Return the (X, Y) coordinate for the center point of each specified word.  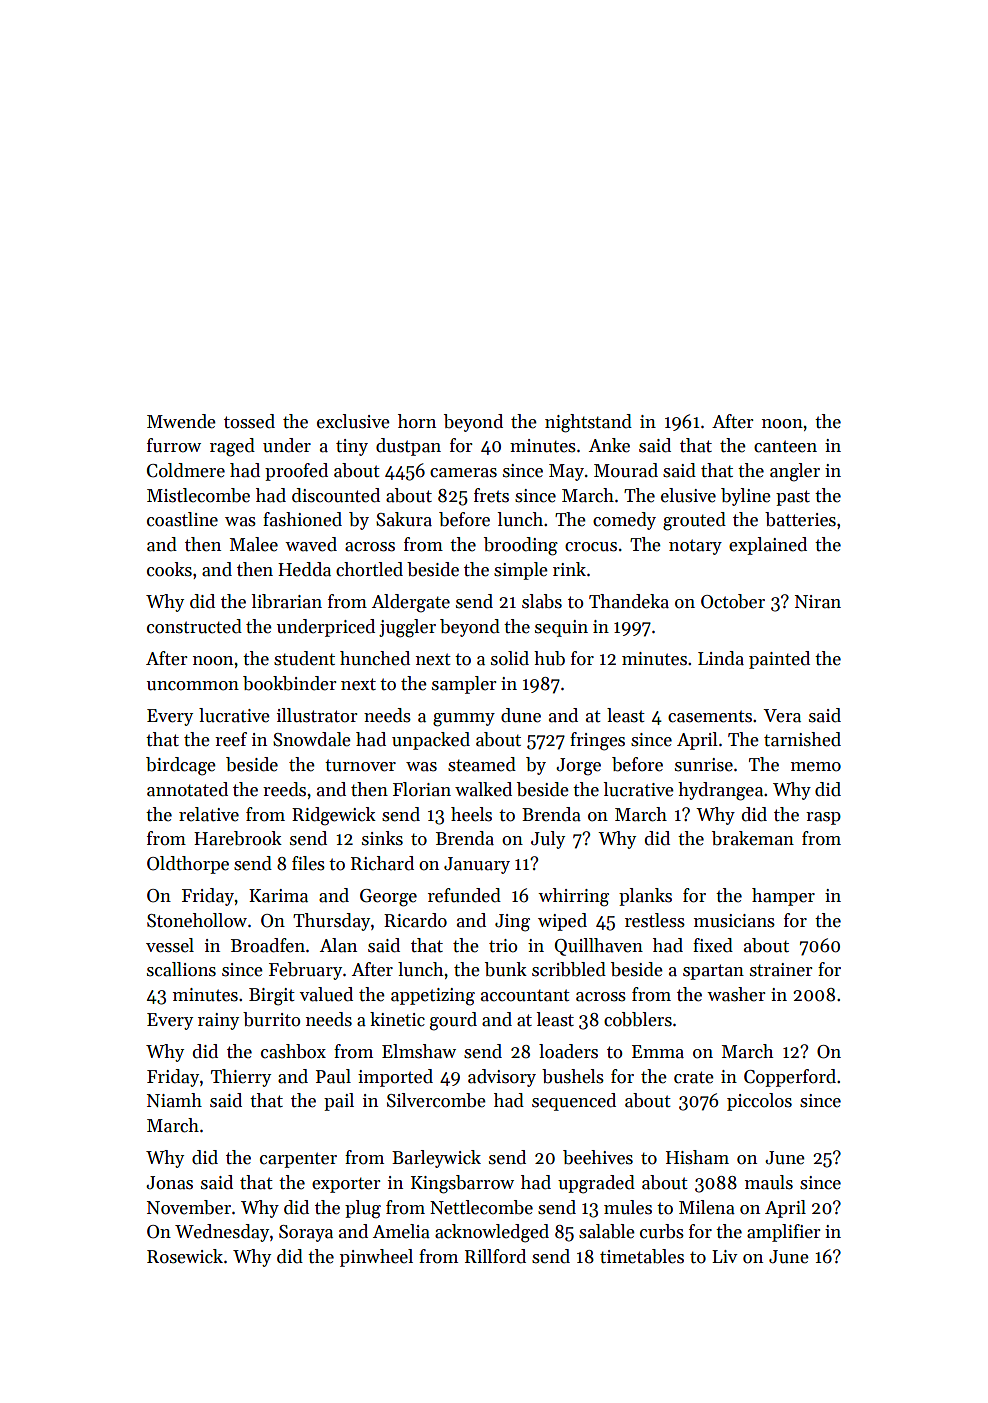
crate (694, 1077)
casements (710, 716)
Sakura (404, 519)
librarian (287, 601)
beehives (598, 1157)
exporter (346, 1185)
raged (232, 447)
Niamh (174, 1100)
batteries (800, 519)
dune (521, 715)
